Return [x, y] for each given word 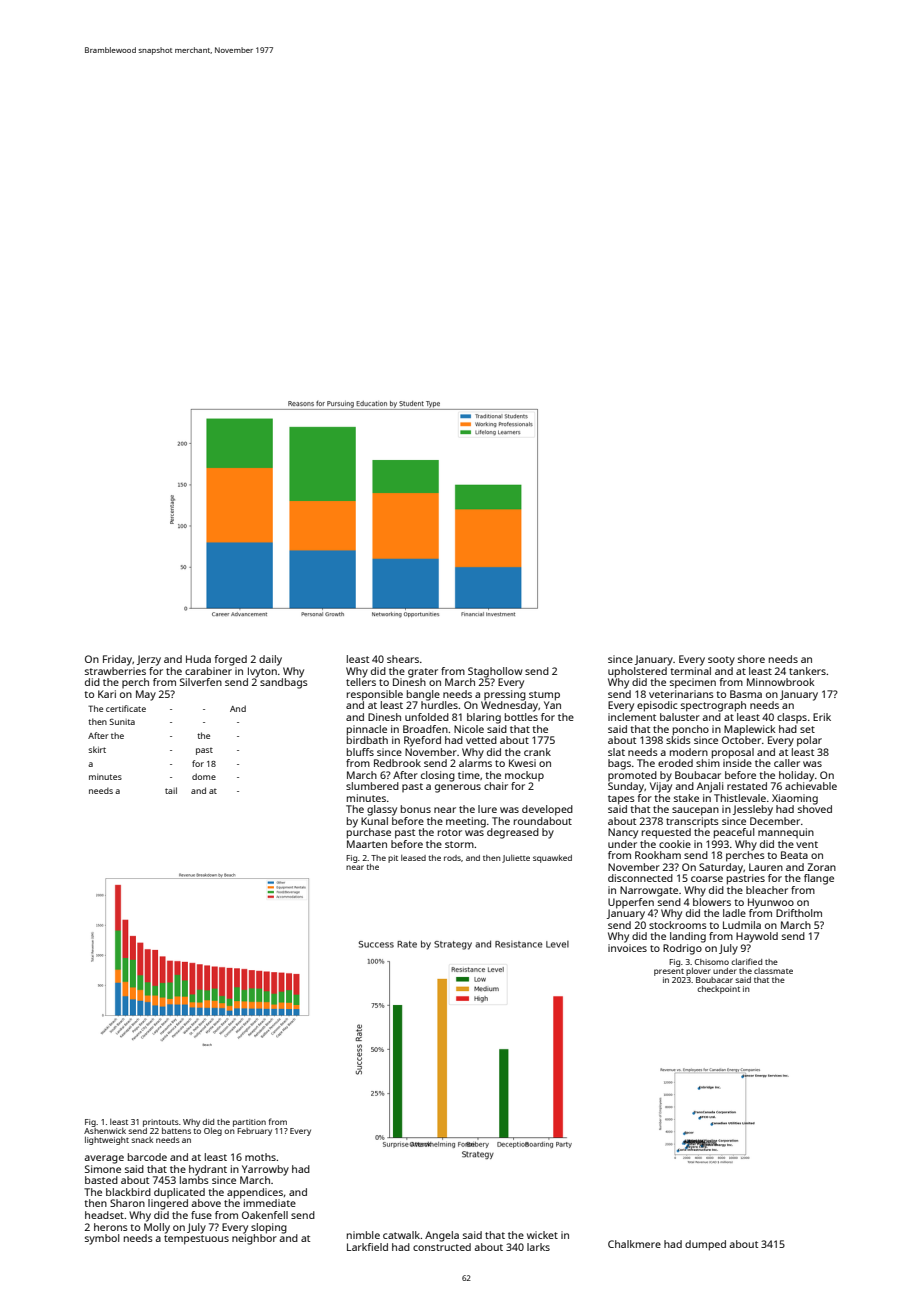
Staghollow [495, 672]
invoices [627, 948]
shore [751, 659]
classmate [773, 971]
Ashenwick [105, 1131]
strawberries [115, 671]
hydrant [208, 1170]
